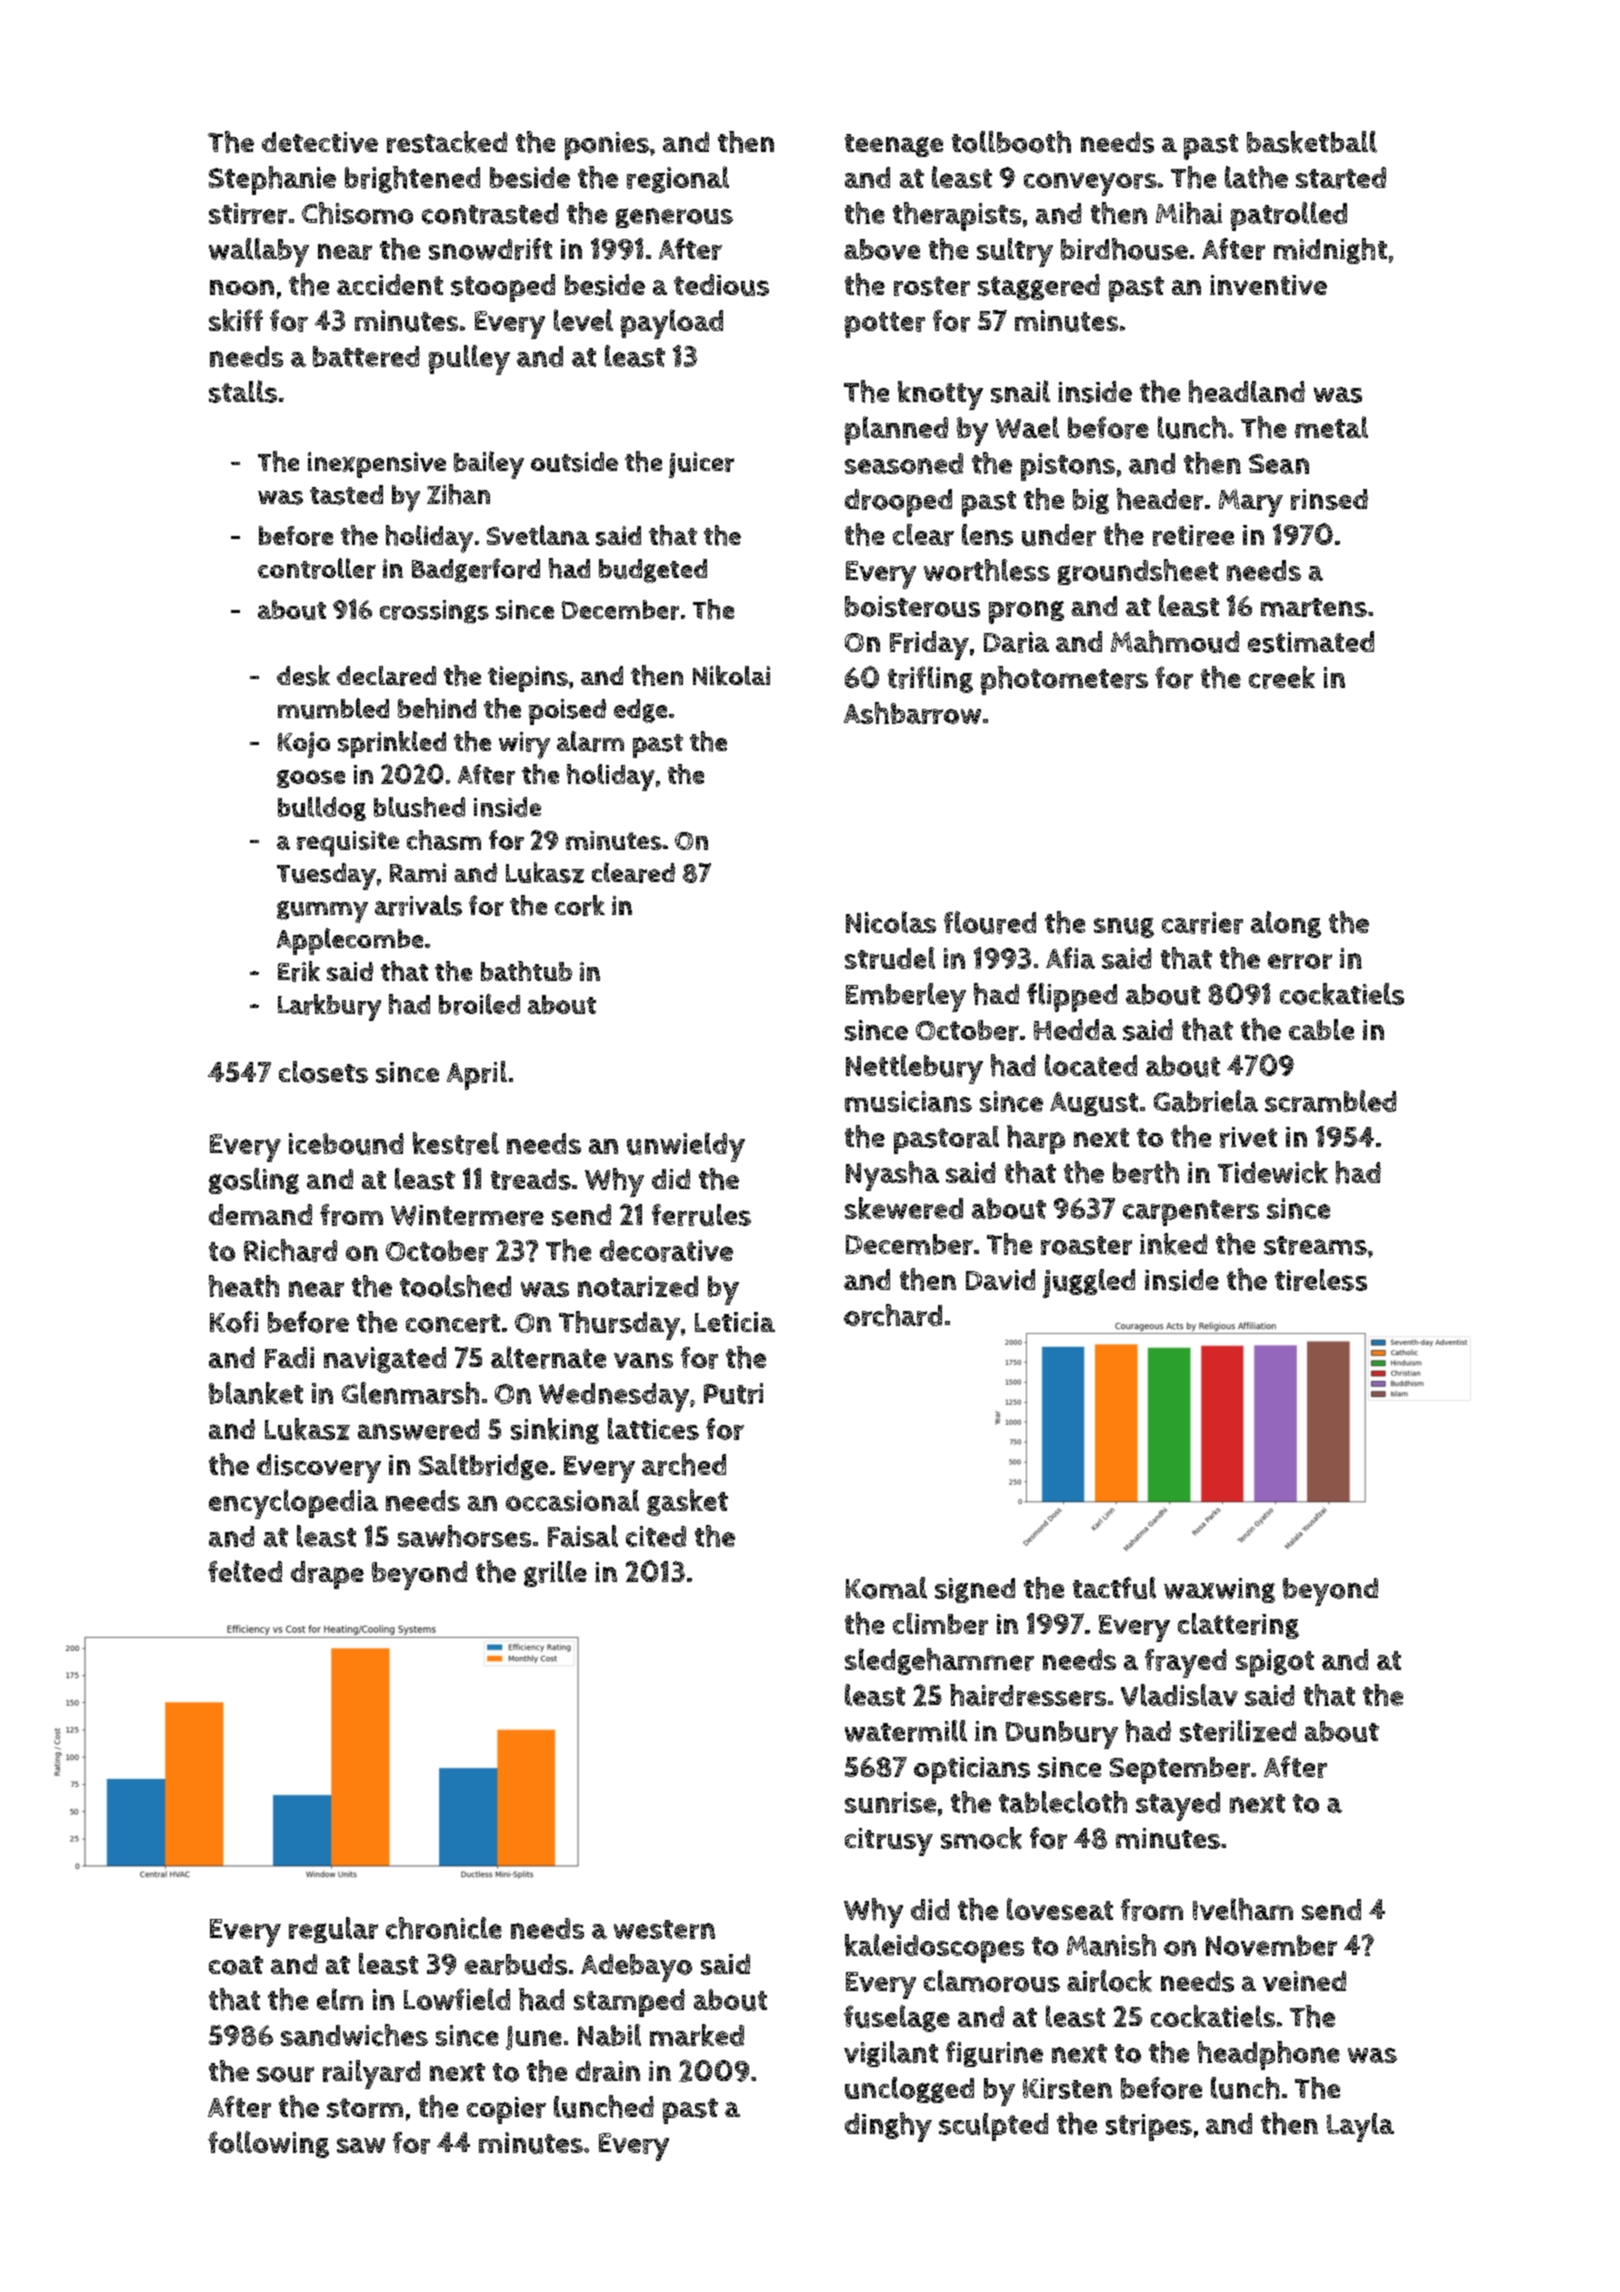 Image resolution: width=1620 pixels, height=2292 pixels. I want to click on Glenmarsh, so click(410, 1393).
